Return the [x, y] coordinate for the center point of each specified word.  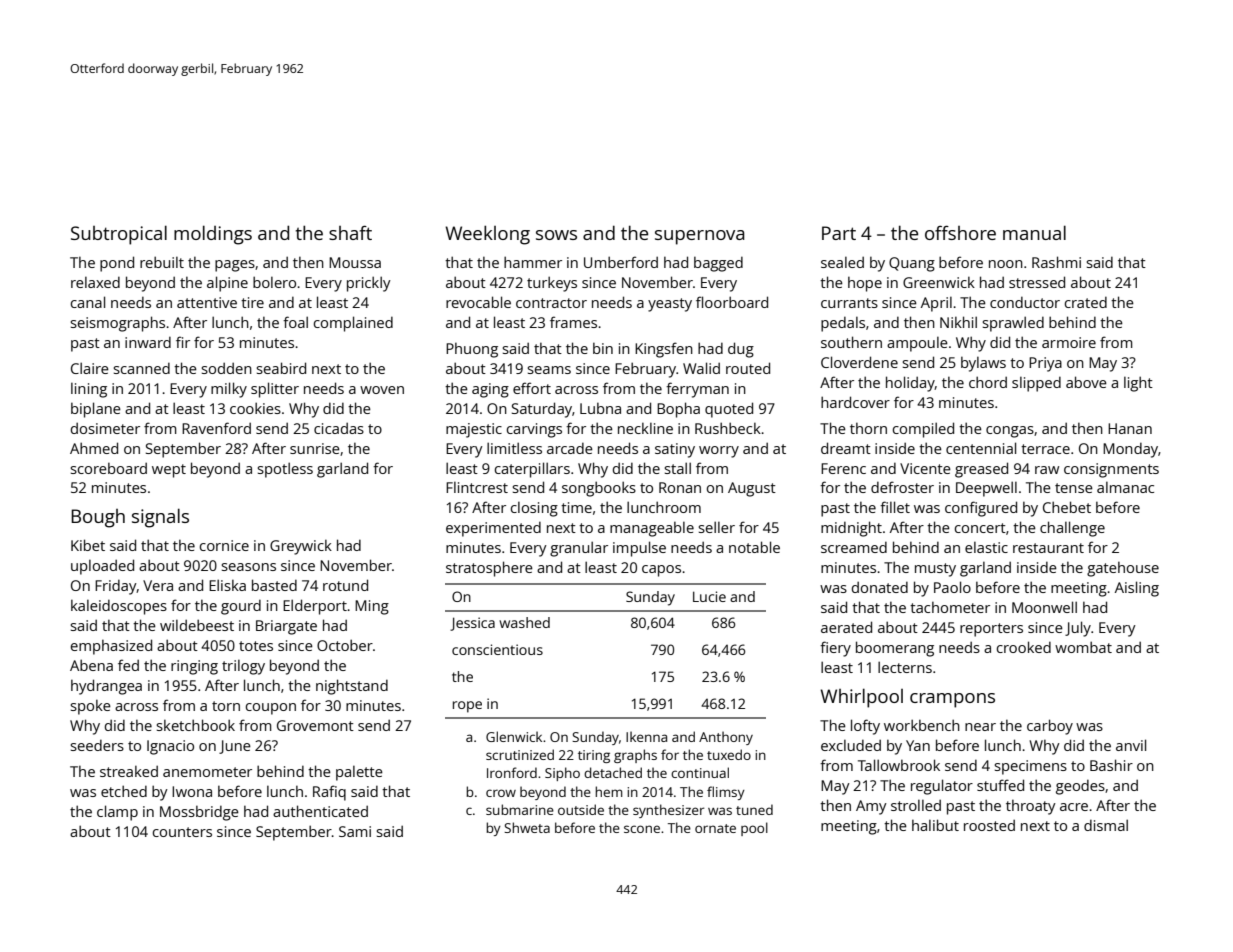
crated [1086, 302]
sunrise [315, 448]
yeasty [670, 305]
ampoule [917, 344]
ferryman [697, 390]
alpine [227, 284]
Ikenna [646, 736]
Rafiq [329, 793]
